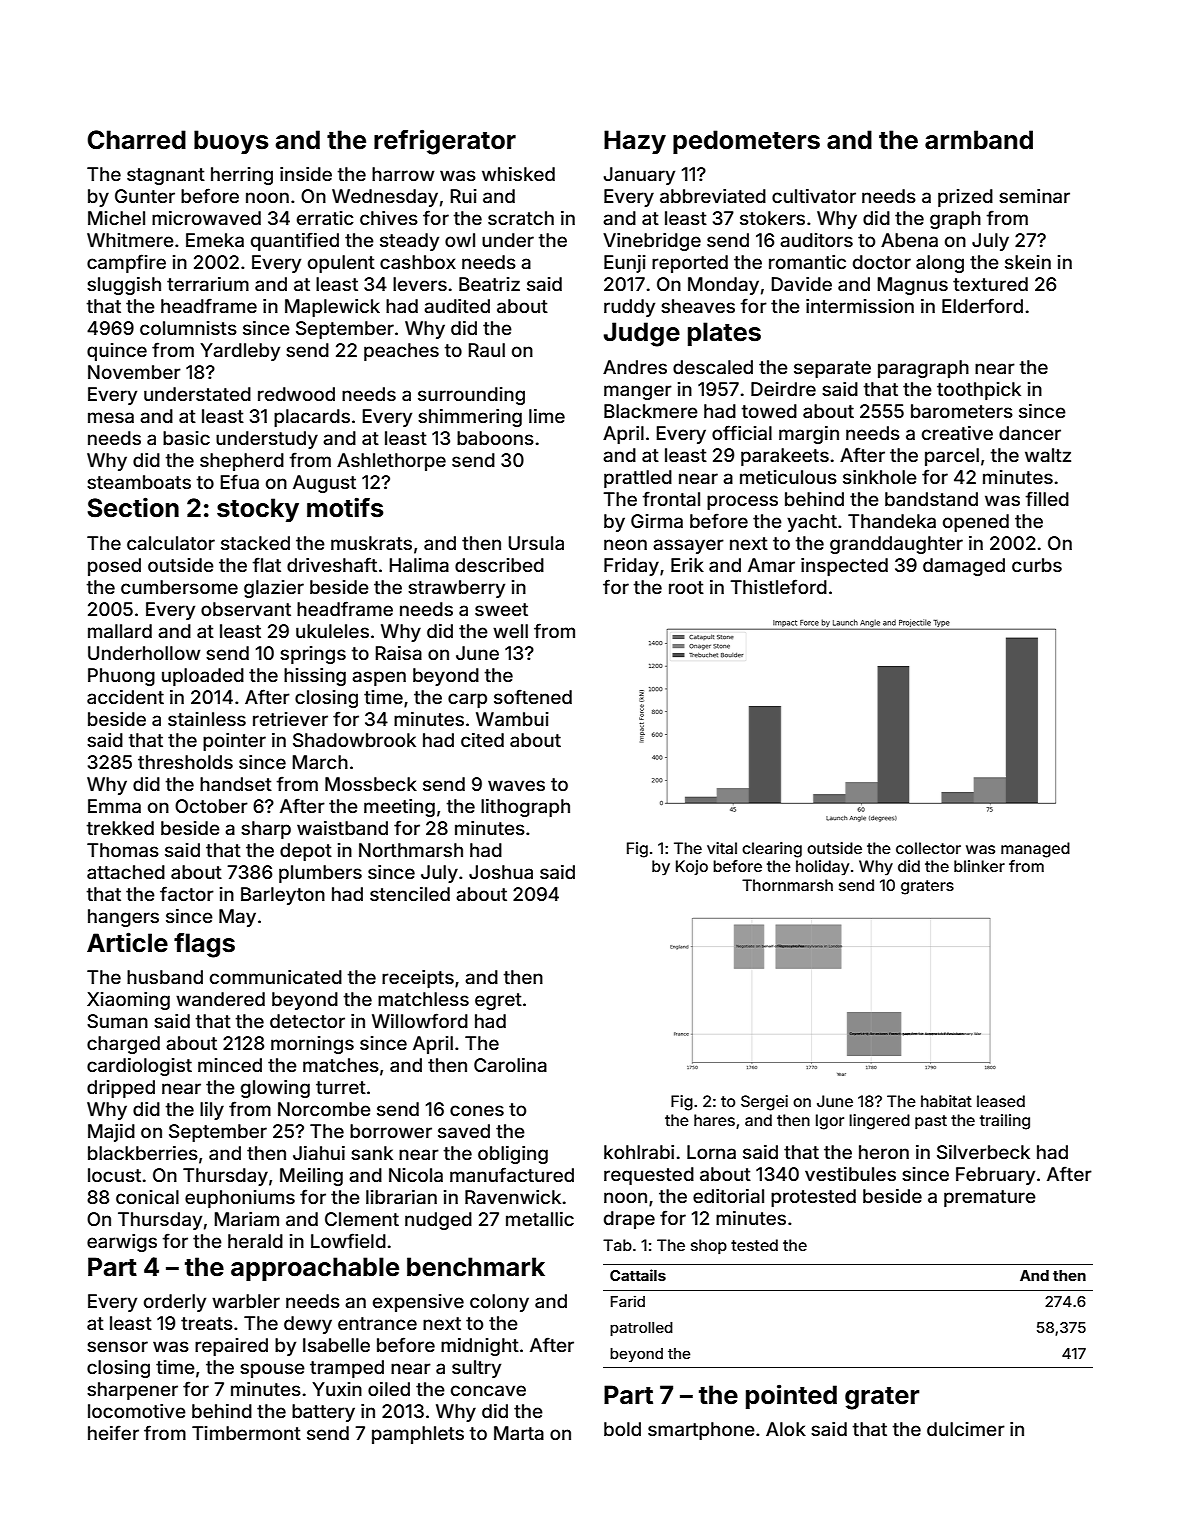  I want to click on Timbermont, so click(246, 1433).
